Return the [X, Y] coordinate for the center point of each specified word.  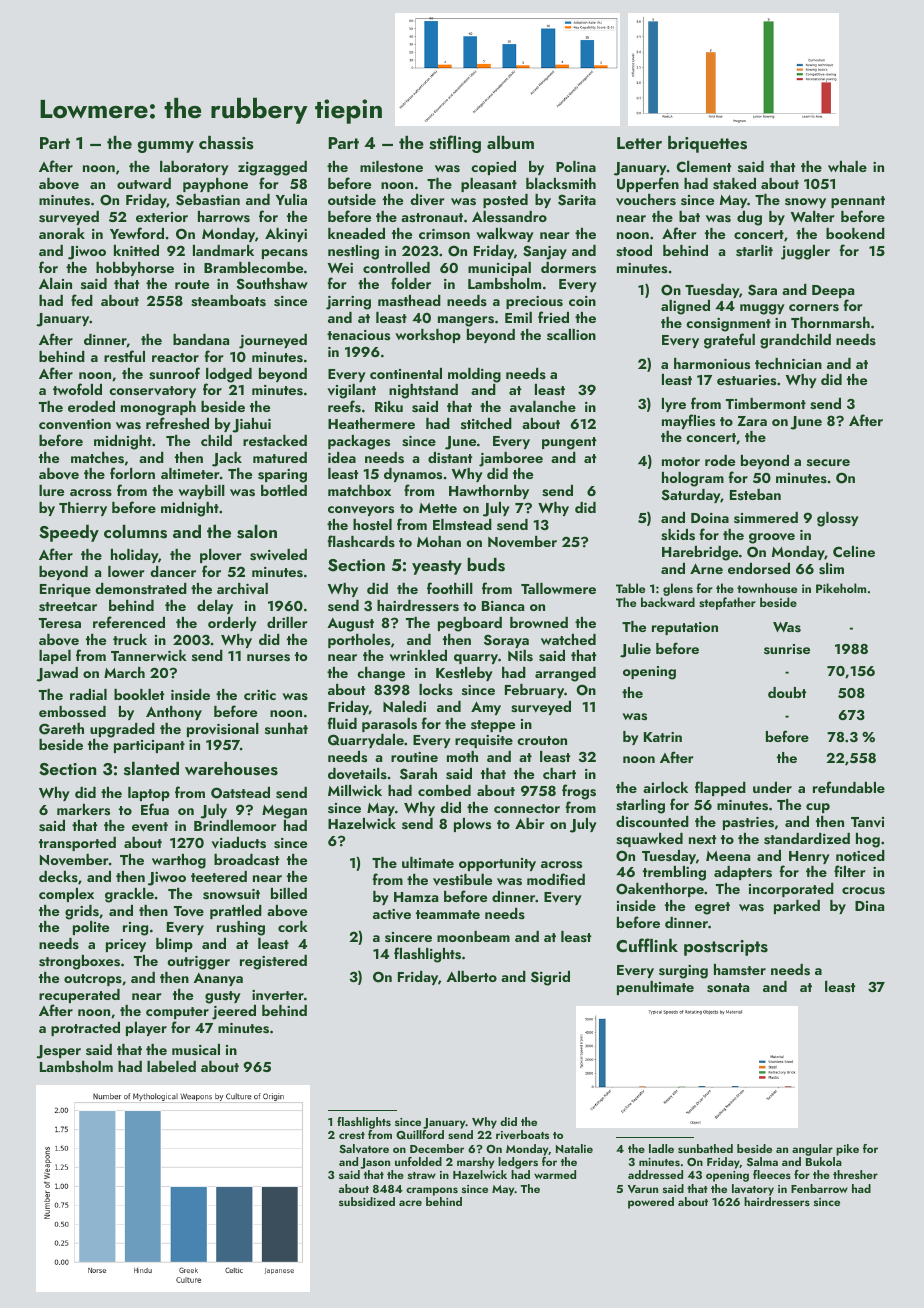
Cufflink [647, 945]
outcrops [93, 980]
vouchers [646, 200]
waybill [201, 492]
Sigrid [550, 978]
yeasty [437, 567]
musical [196, 1049]
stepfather [727, 603]
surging [683, 972]
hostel [372, 524]
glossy [838, 519]
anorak [62, 233]
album [510, 142]
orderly [232, 624]
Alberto [471, 976]
